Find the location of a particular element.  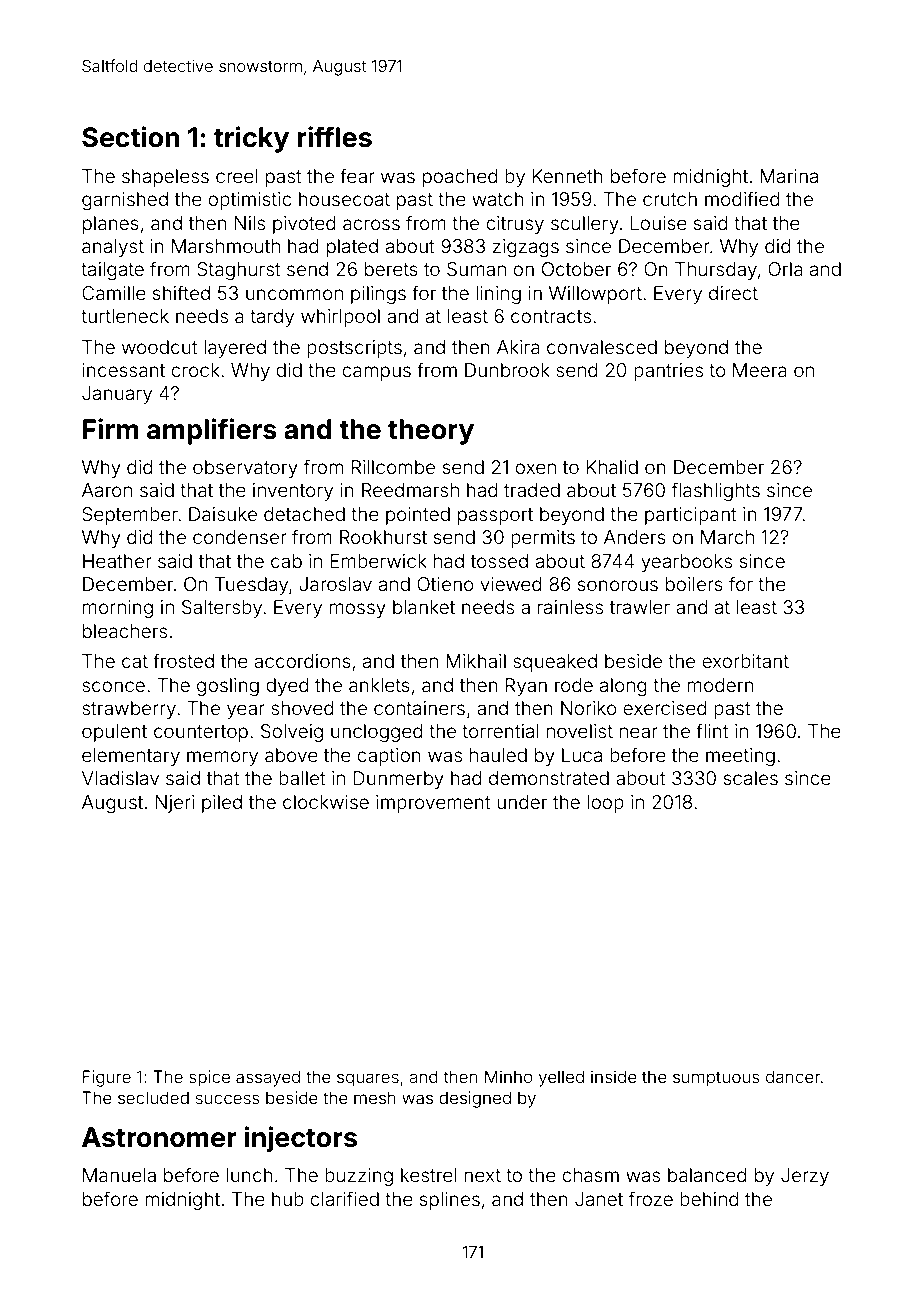

scullery is located at coordinates (585, 225).
